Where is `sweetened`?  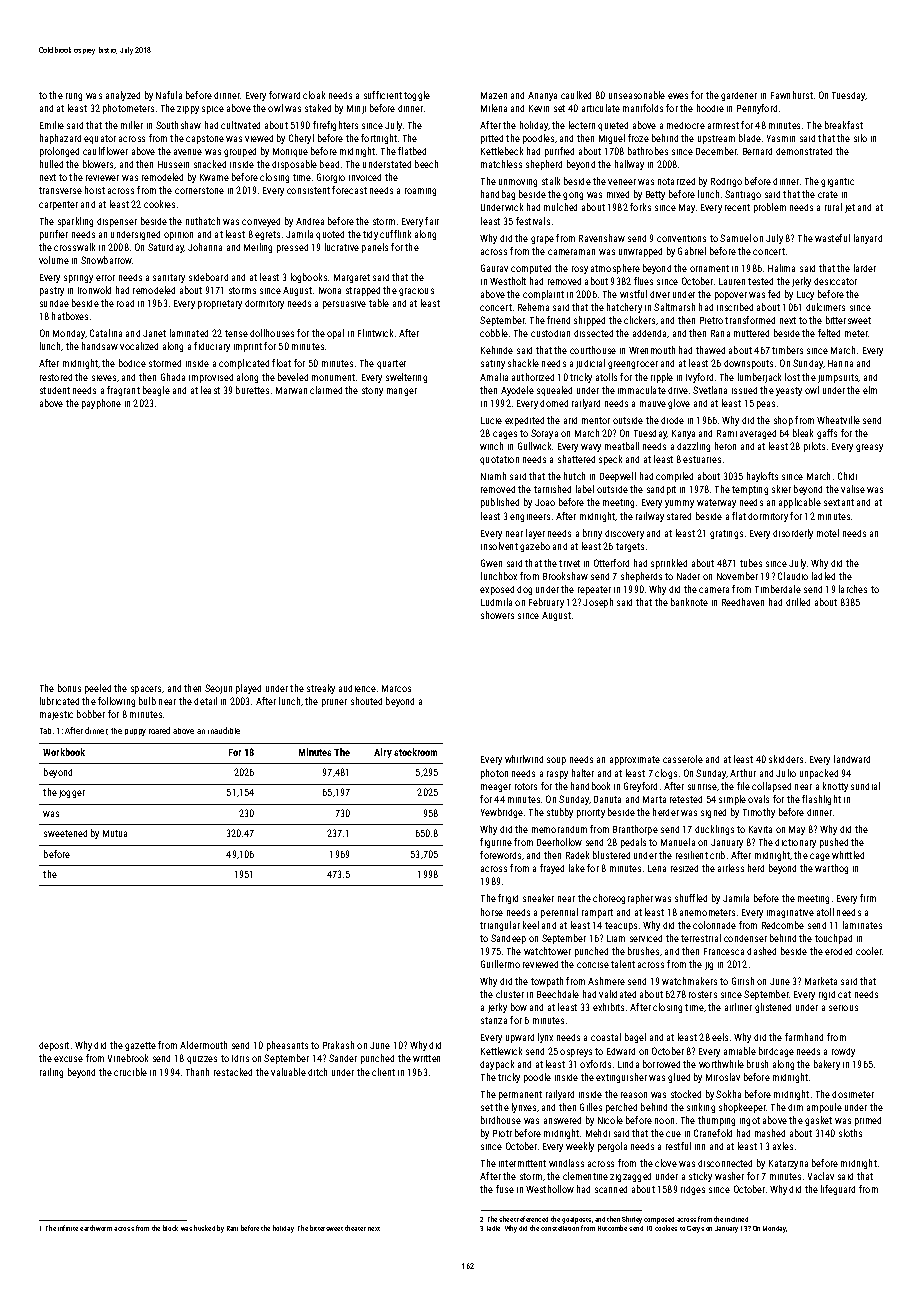
sweetened is located at coordinates (65, 833).
